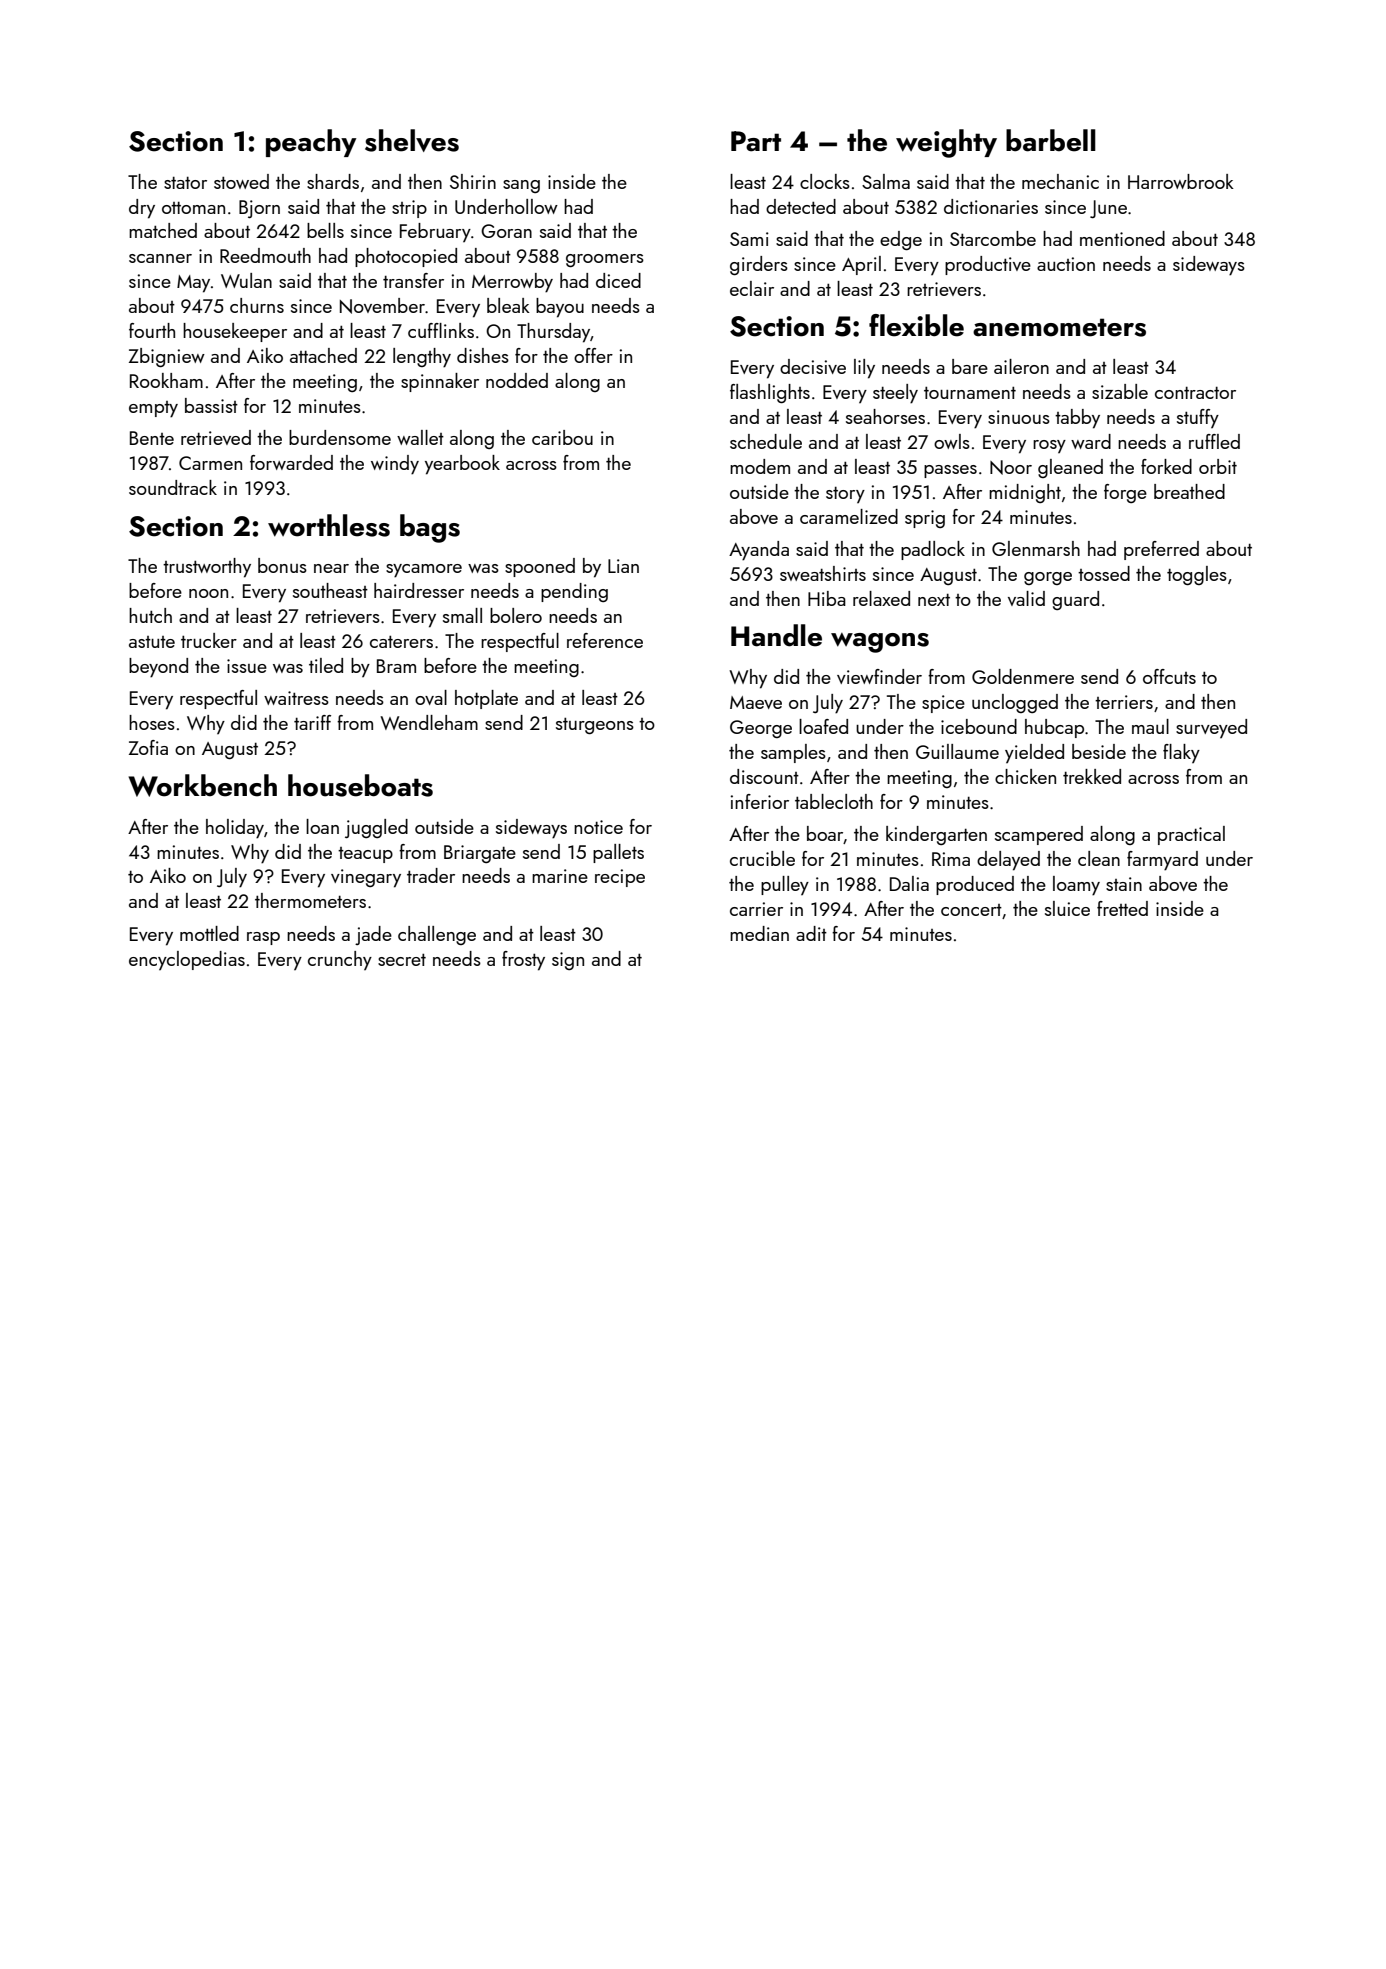 This screenshot has width=1386, height=1969. Describe the element at coordinates (207, 568) in the screenshot. I see `trustworthy` at that location.
